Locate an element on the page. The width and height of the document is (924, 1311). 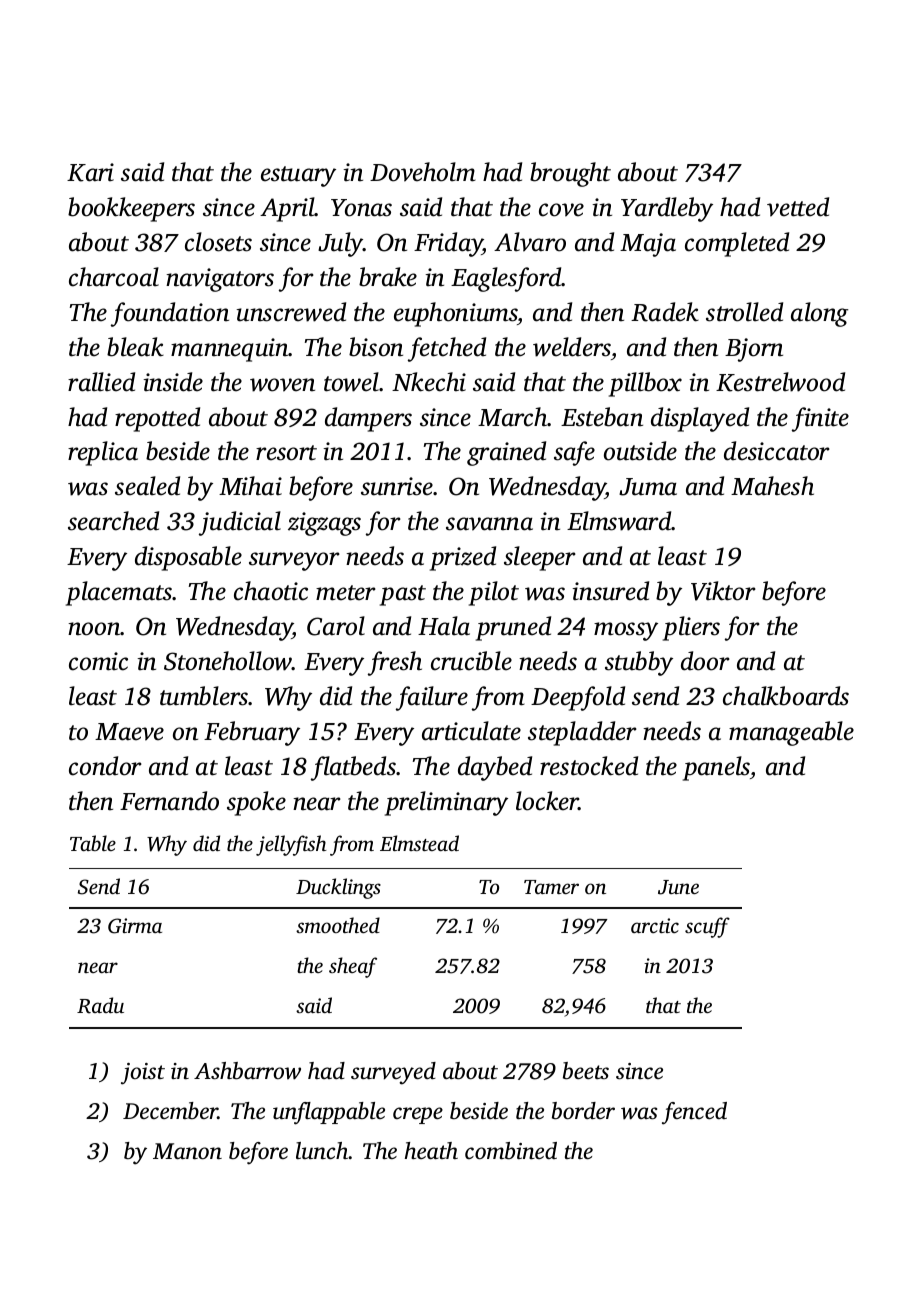
beets is located at coordinates (586, 1071).
